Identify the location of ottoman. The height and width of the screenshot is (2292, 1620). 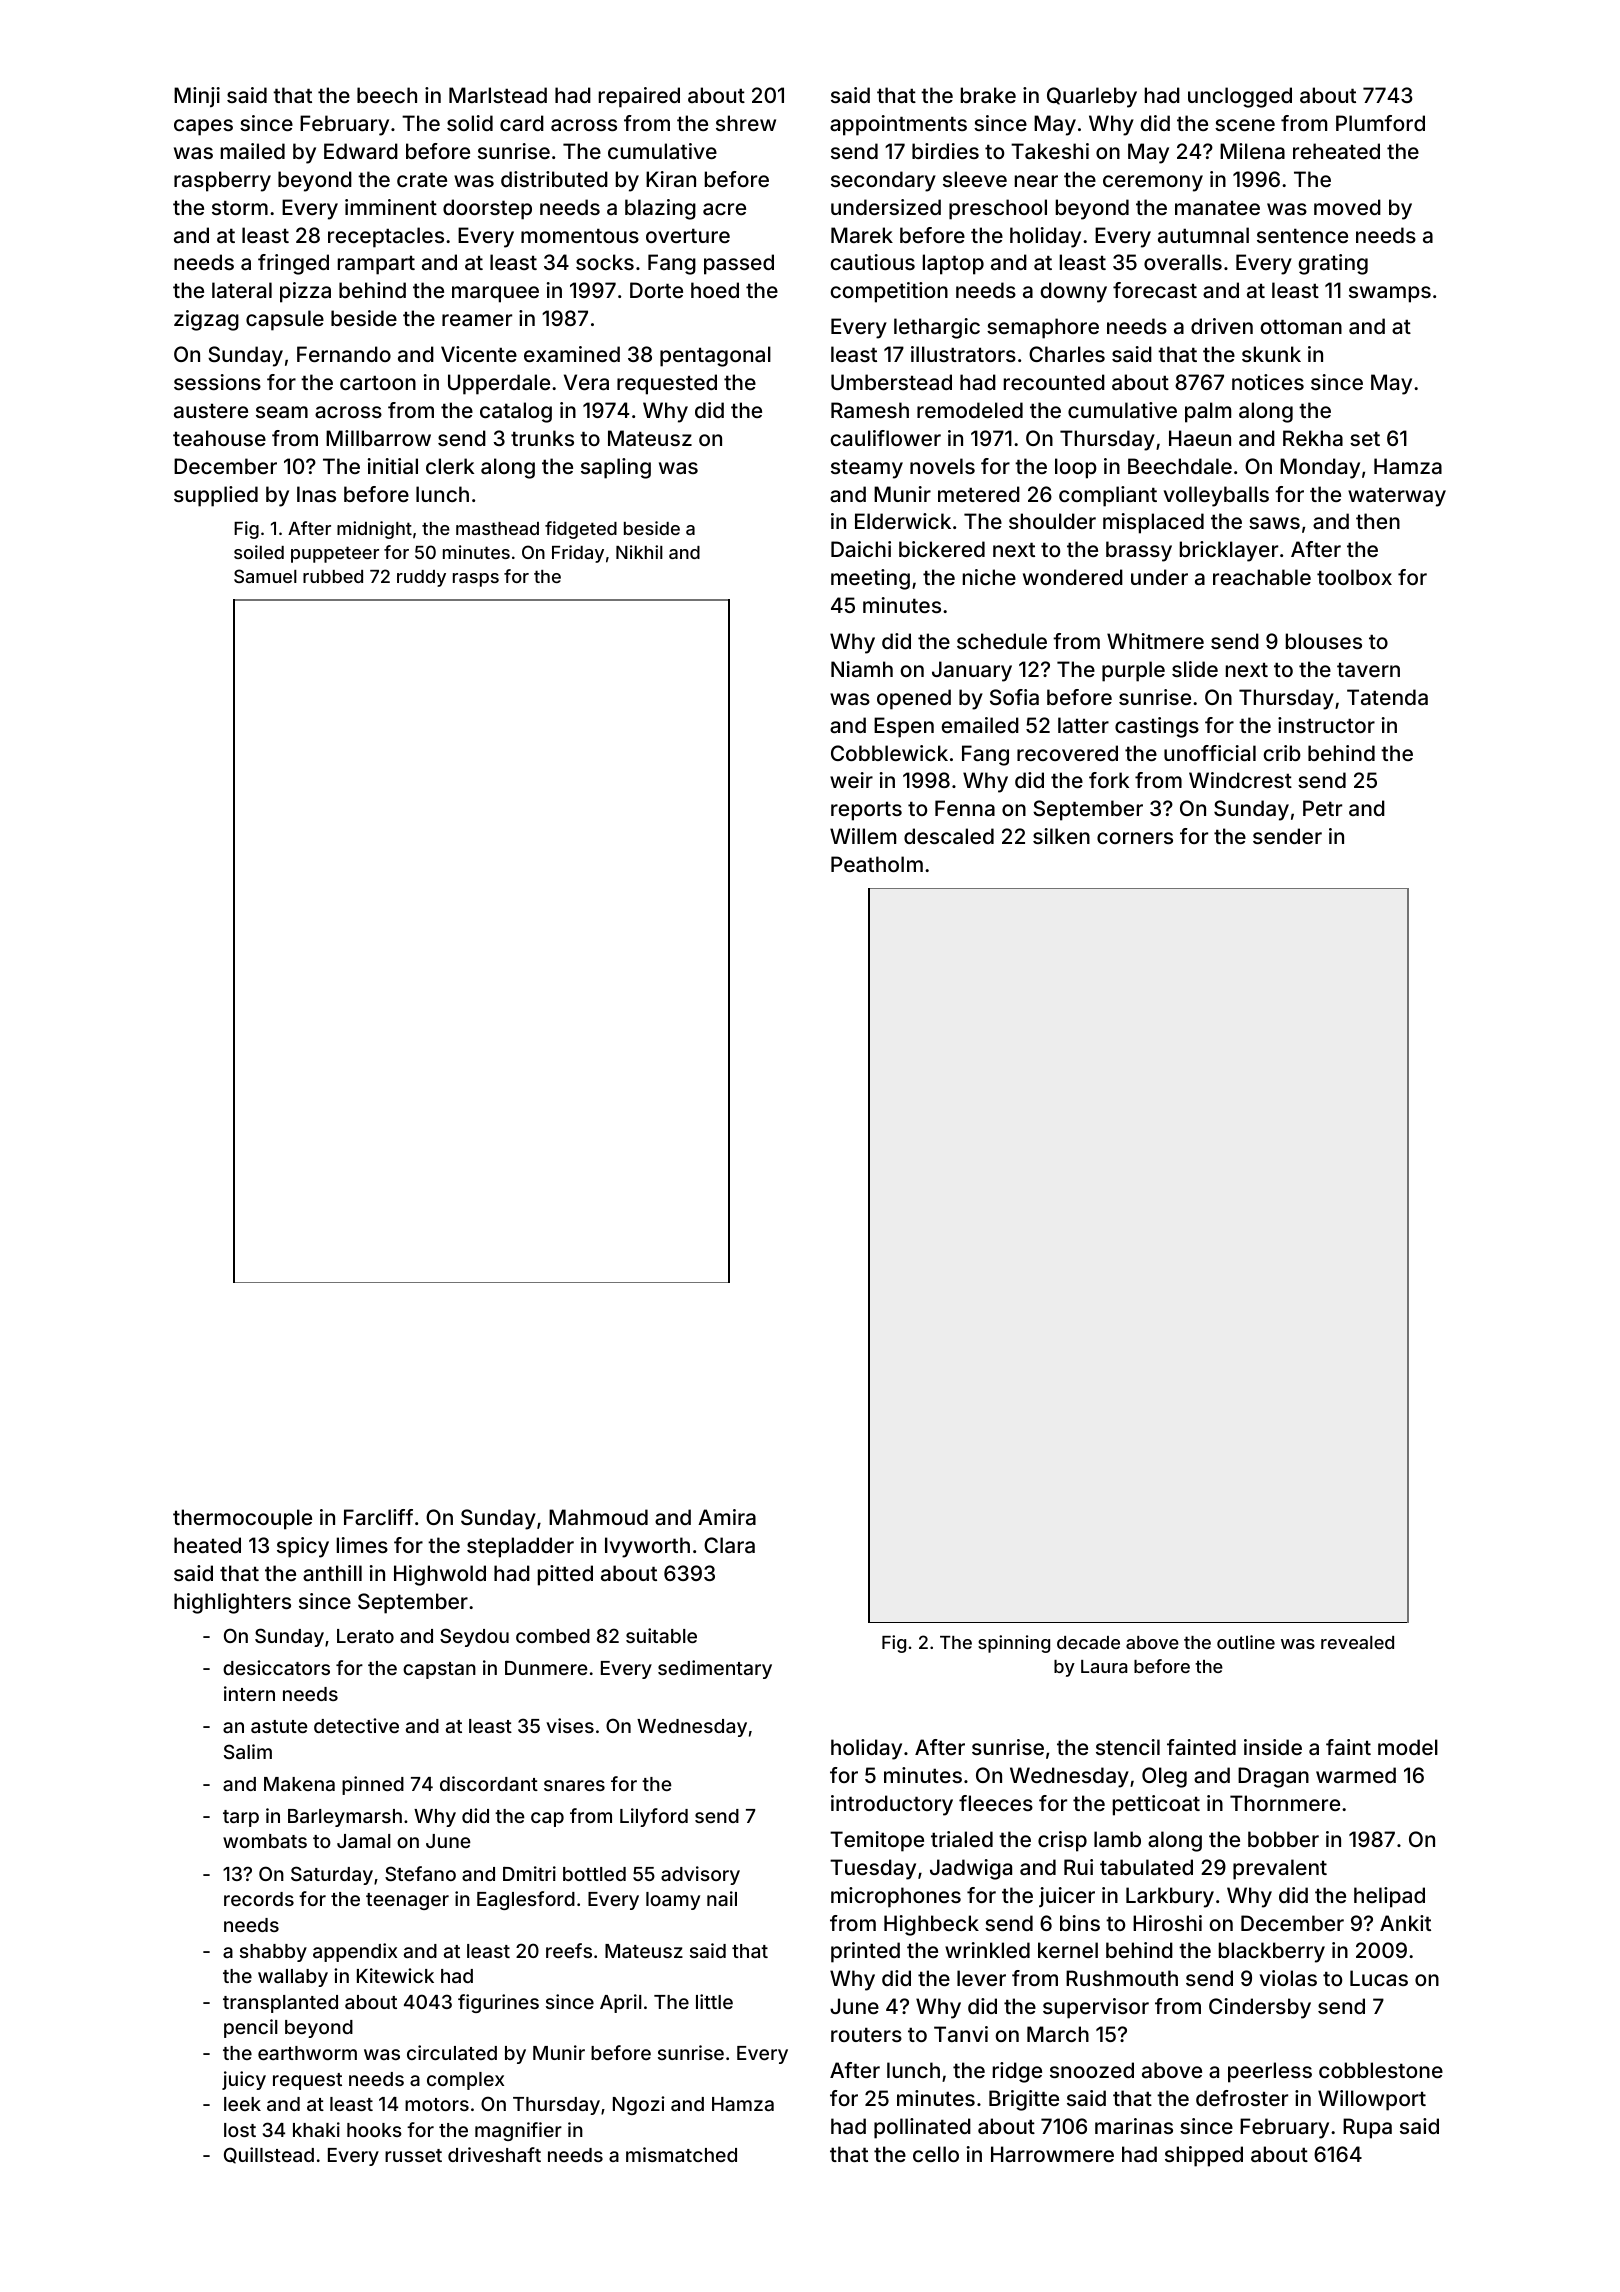
(1301, 326).
